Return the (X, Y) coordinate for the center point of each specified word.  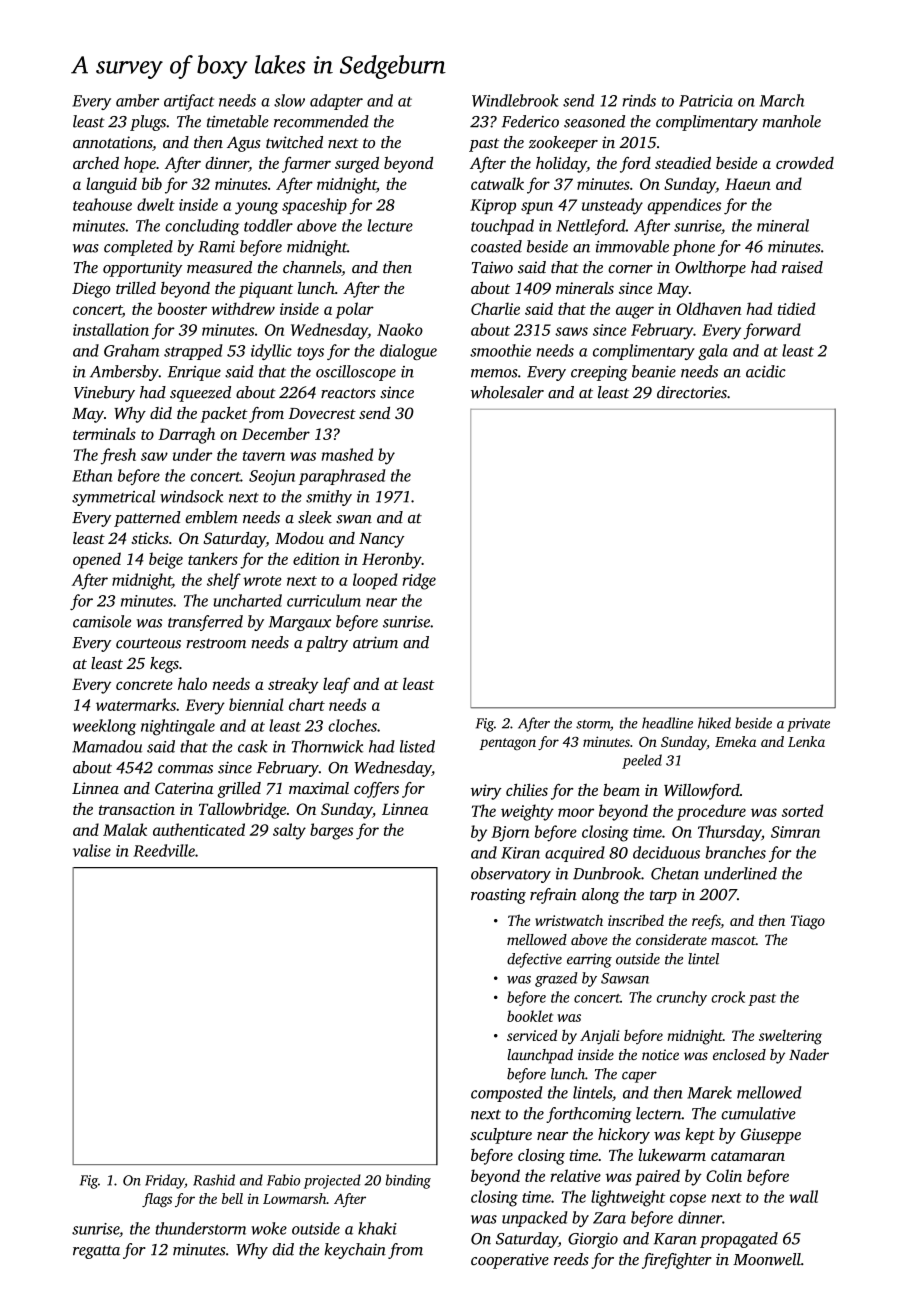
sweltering (790, 1037)
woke (269, 1228)
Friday (165, 1181)
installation (111, 329)
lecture (390, 225)
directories (692, 392)
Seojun (272, 477)
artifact (189, 102)
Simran (795, 832)
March (782, 100)
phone (693, 248)
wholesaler (507, 392)
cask (253, 746)
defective (534, 960)
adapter (336, 102)
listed (417, 746)
